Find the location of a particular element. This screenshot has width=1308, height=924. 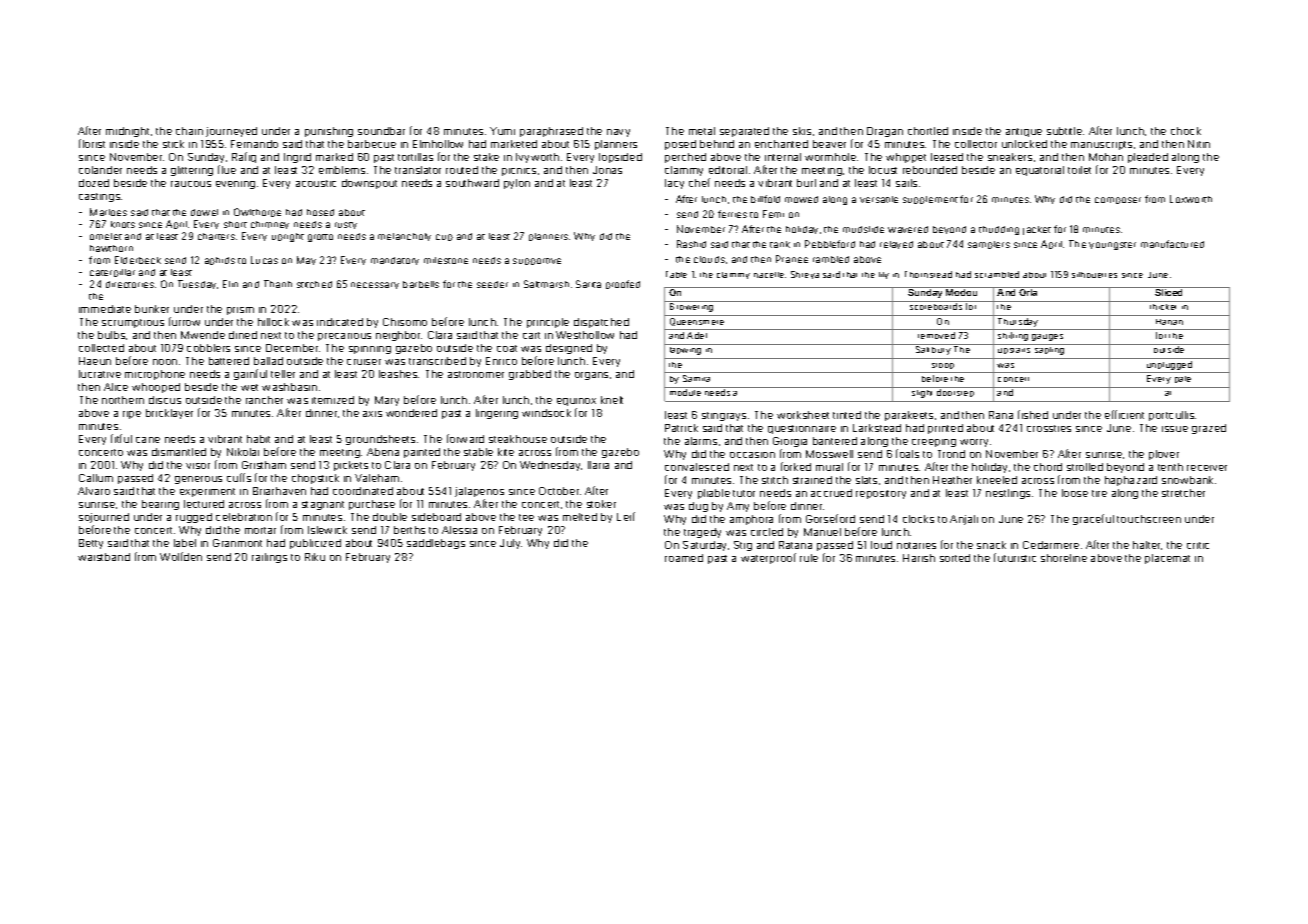

cane is located at coordinates (148, 440).
